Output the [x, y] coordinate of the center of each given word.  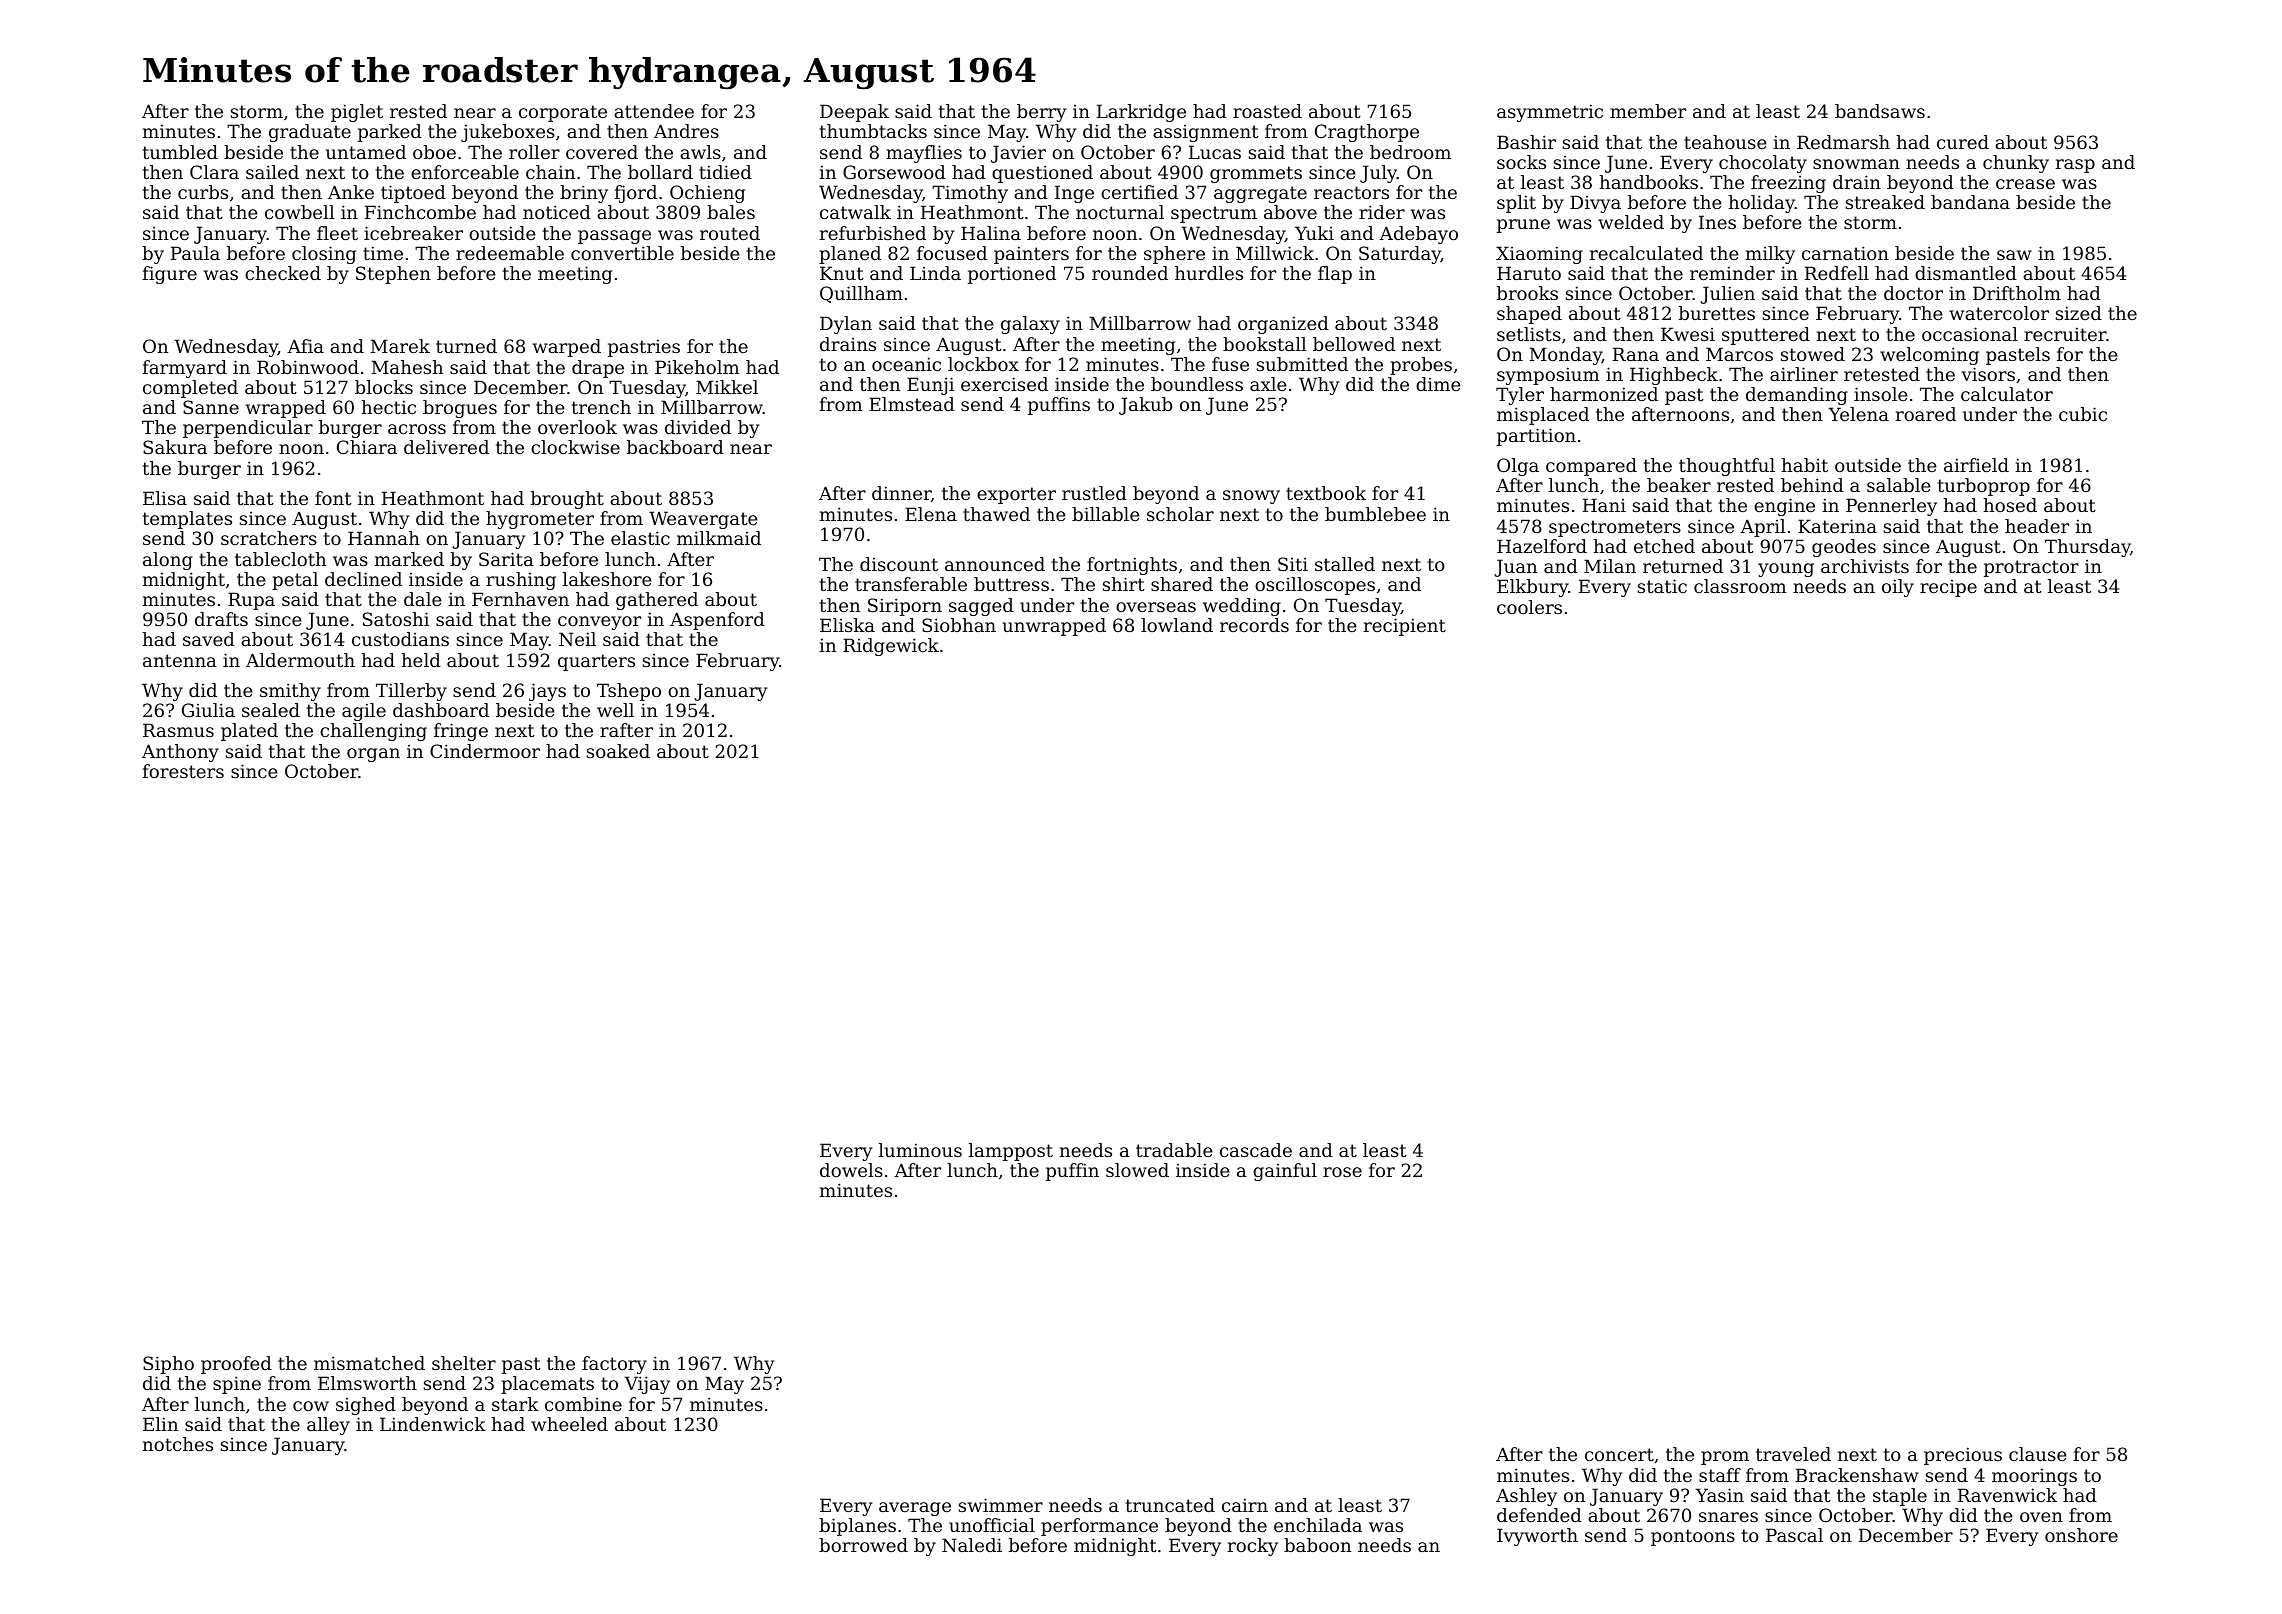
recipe [1948, 588]
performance [1099, 1527]
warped [567, 348]
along [168, 561]
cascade [1256, 1150]
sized [2079, 313]
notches [178, 1444]
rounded [1130, 273]
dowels [851, 1170]
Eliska [847, 625]
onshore [2081, 1535]
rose [1342, 1172]
